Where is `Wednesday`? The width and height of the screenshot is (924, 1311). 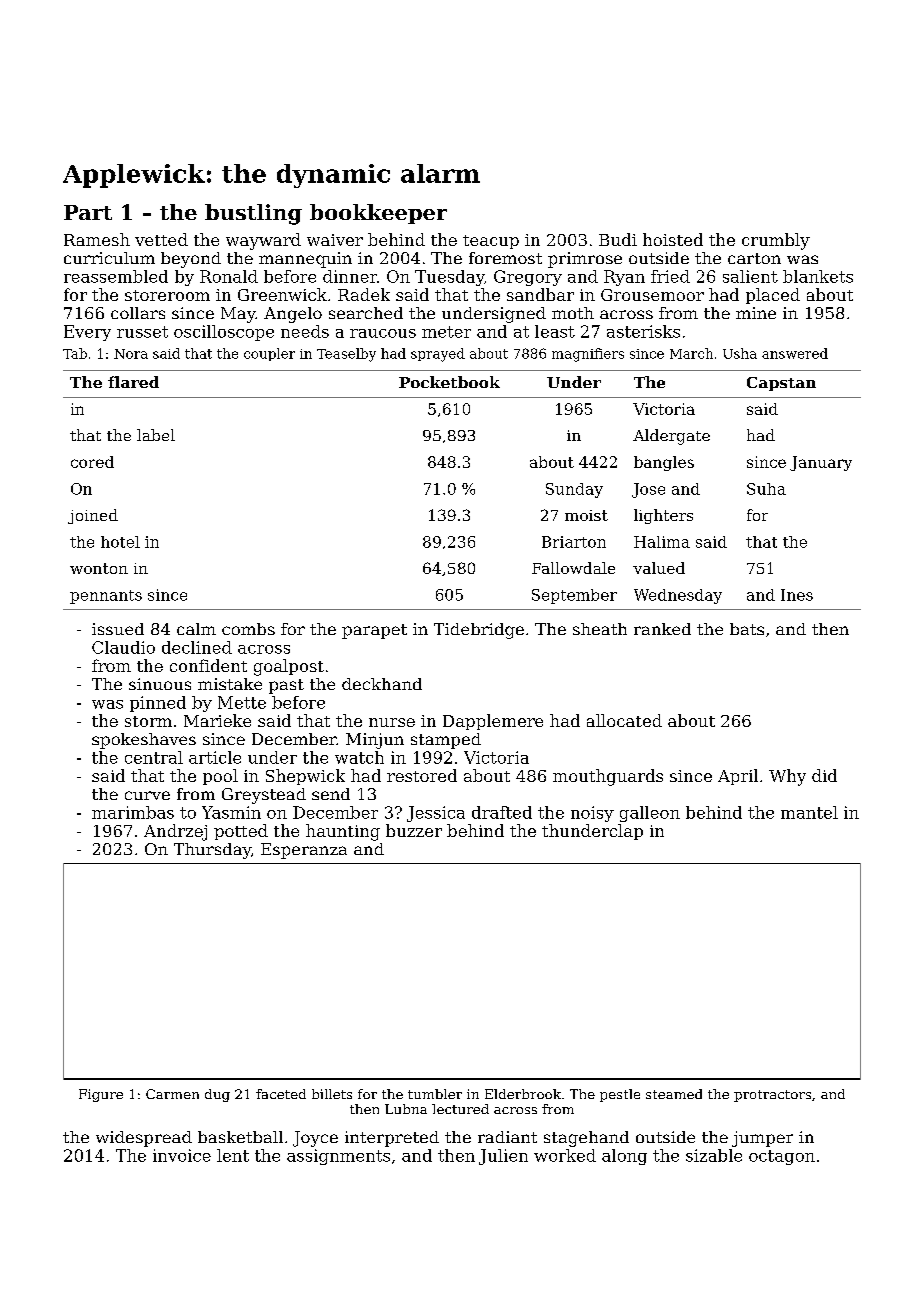 Wednesday is located at coordinates (678, 596).
